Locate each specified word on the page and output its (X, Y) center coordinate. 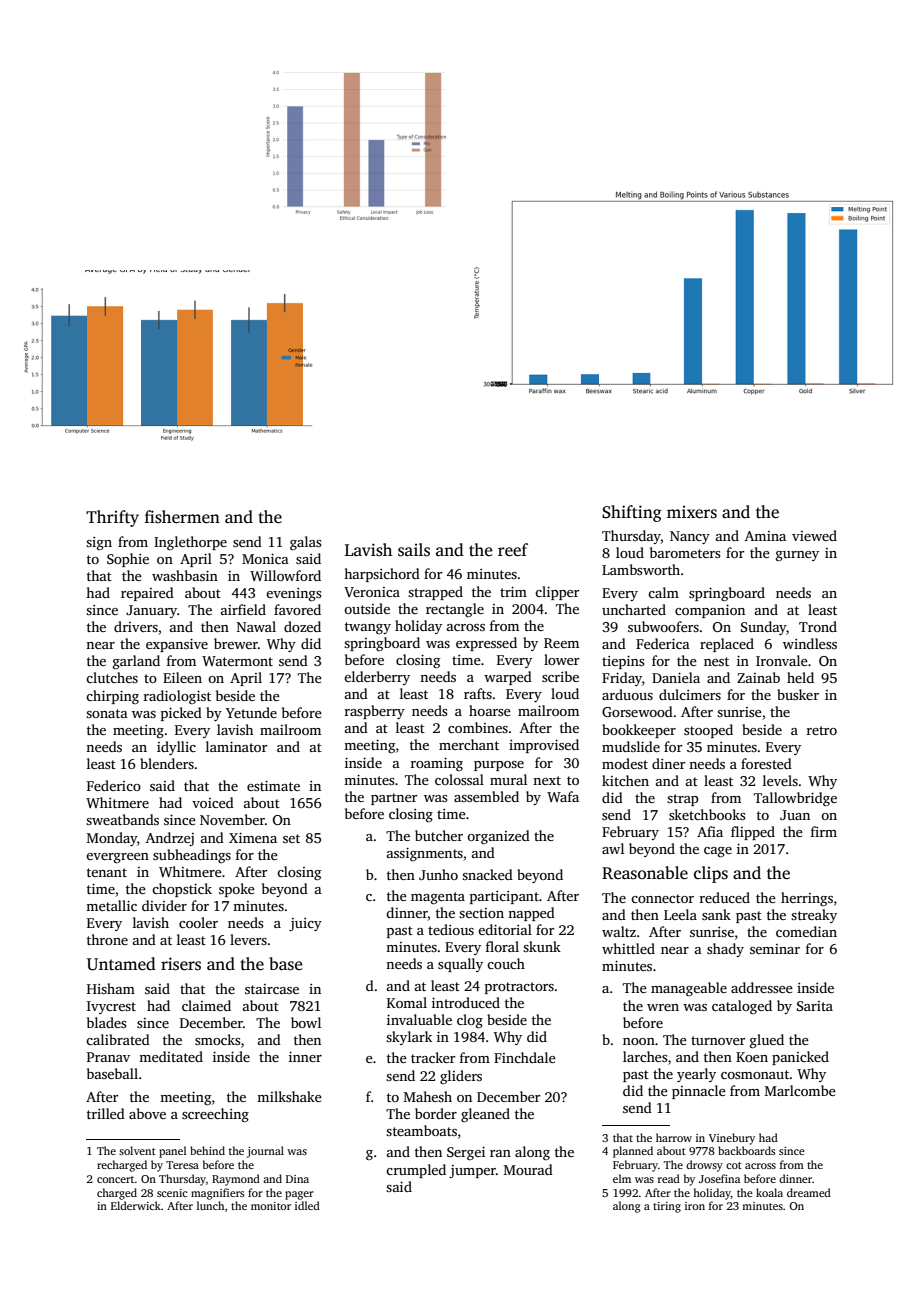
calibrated (118, 1039)
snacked (487, 874)
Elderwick (136, 1205)
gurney (797, 556)
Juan (795, 815)
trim (513, 592)
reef (513, 550)
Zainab (758, 677)
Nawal (256, 626)
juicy (305, 924)
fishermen (182, 517)
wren (663, 1007)
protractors (519, 988)
